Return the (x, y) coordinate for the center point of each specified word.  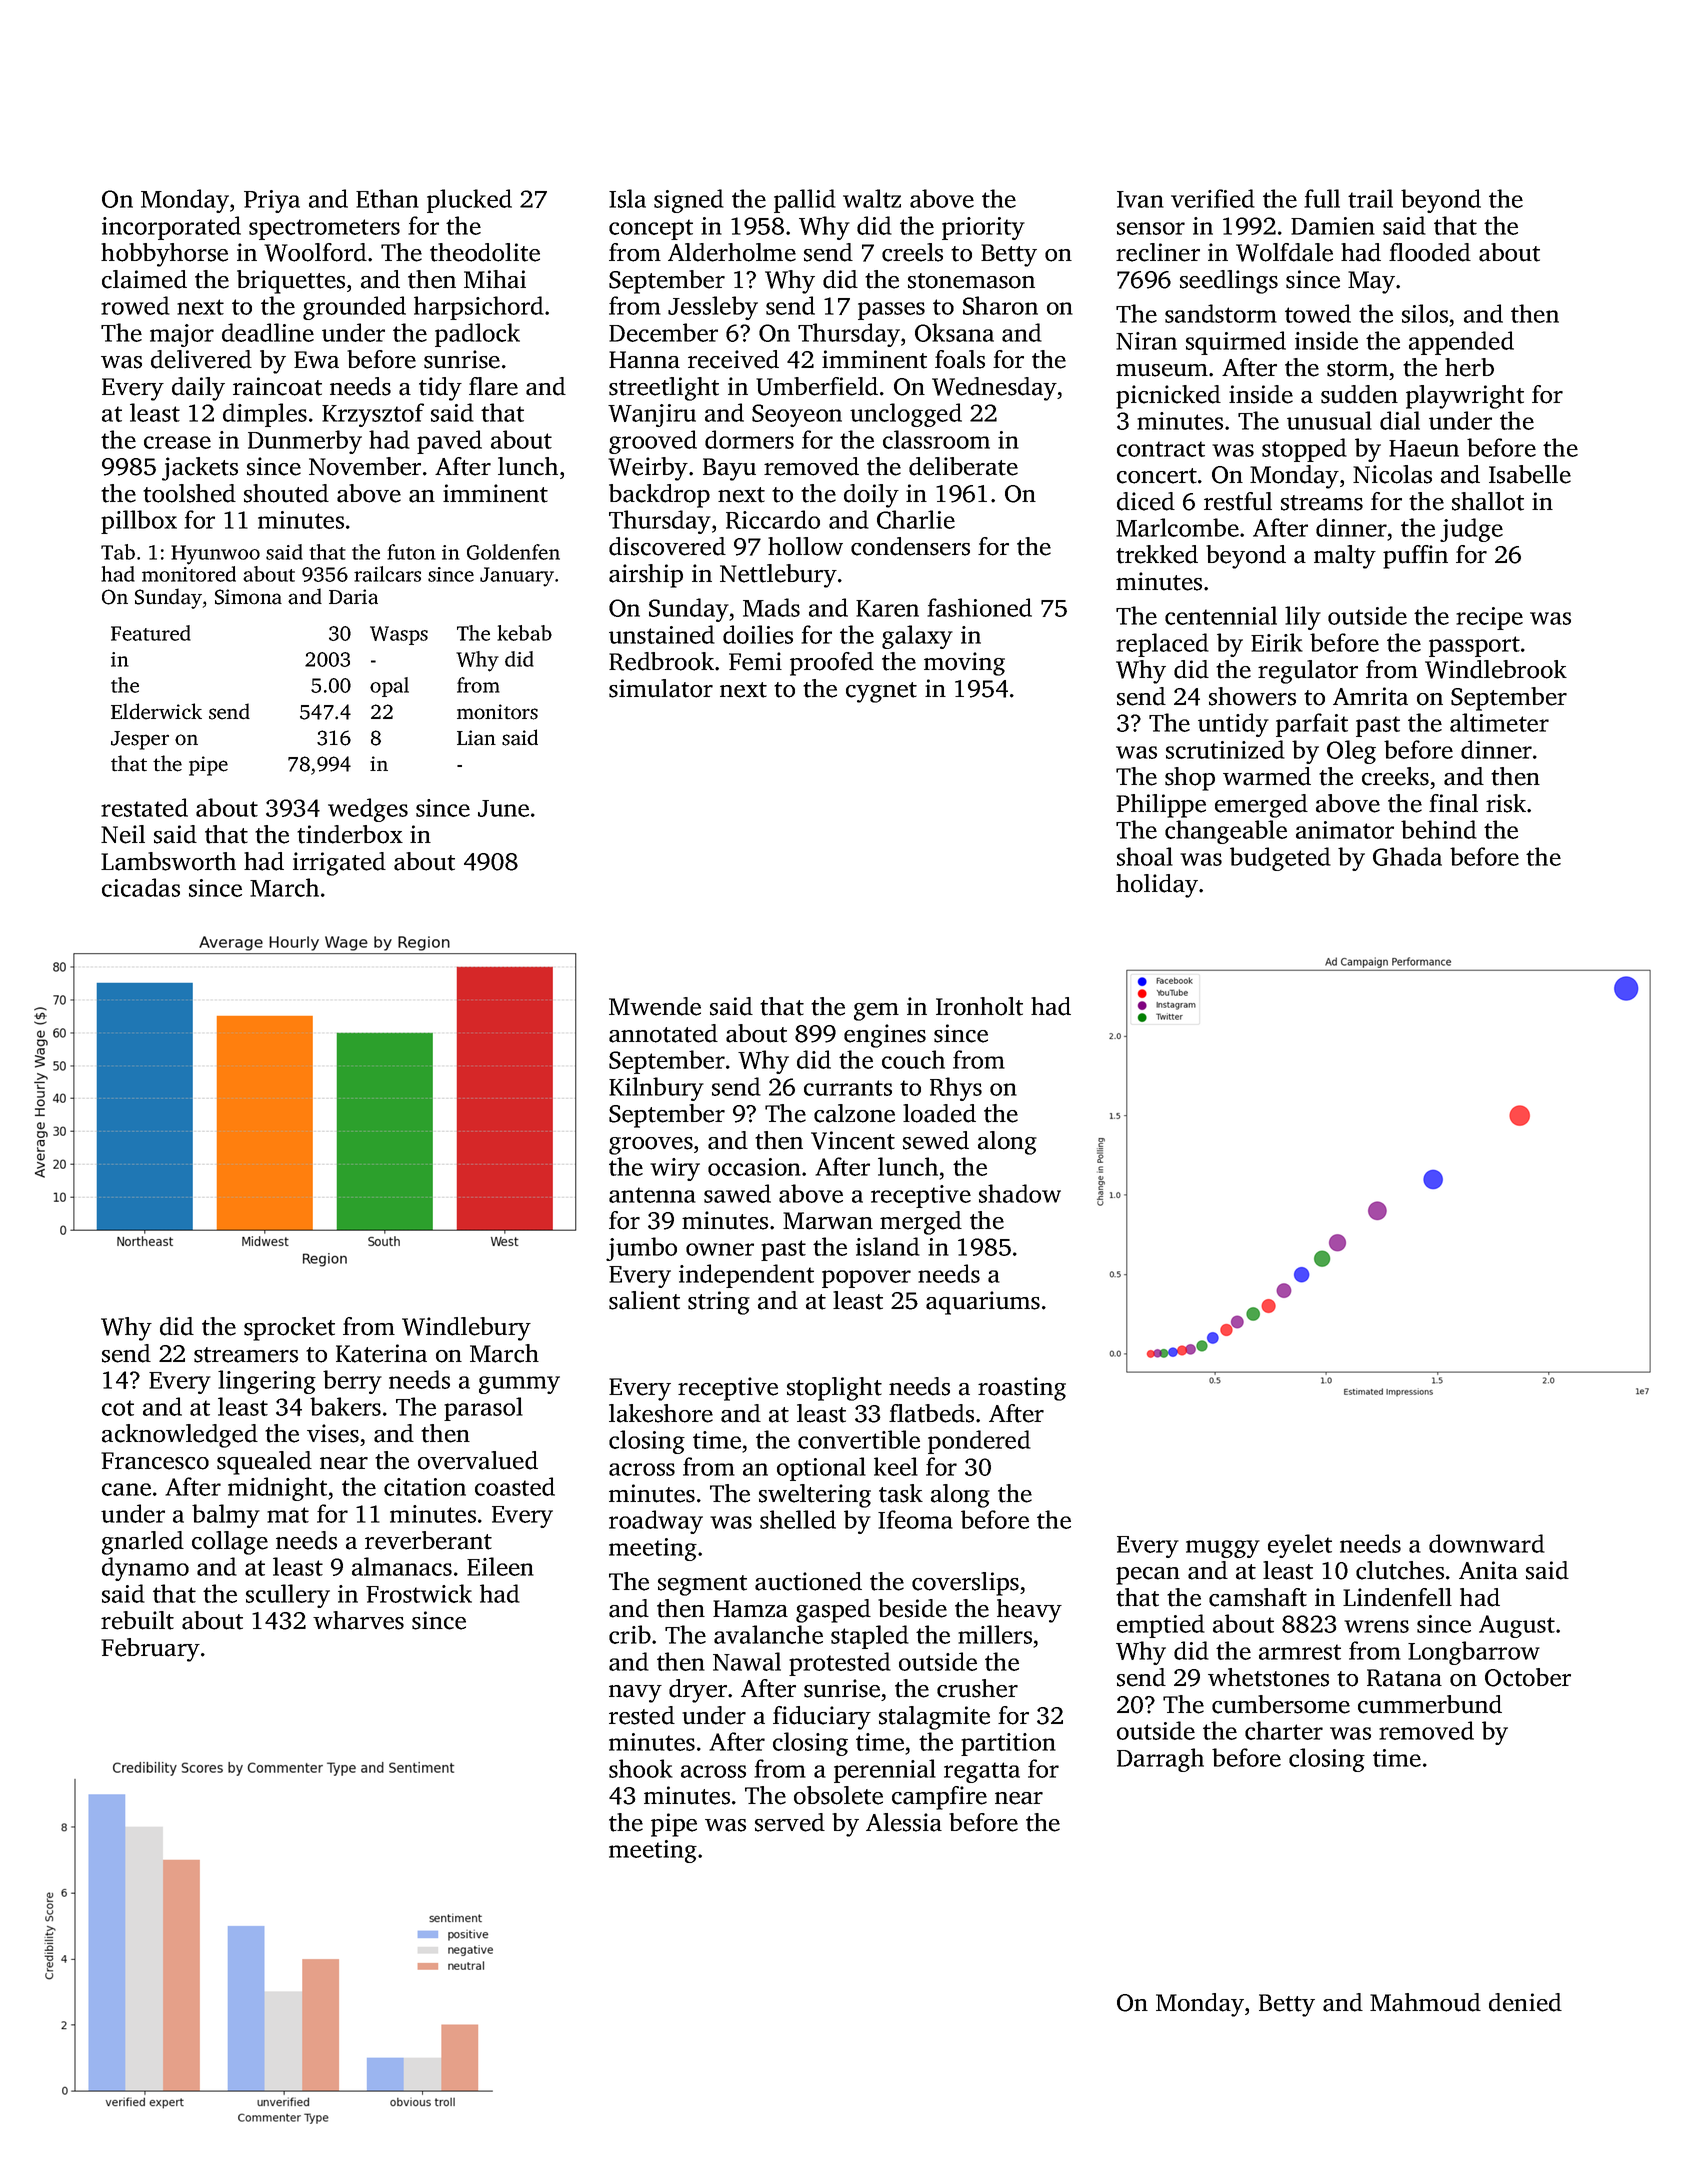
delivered (201, 359)
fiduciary (822, 1718)
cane (126, 1489)
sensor (1151, 228)
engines (885, 1036)
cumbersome (1281, 1704)
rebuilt (137, 1620)
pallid (805, 201)
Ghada (1407, 856)
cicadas (141, 887)
